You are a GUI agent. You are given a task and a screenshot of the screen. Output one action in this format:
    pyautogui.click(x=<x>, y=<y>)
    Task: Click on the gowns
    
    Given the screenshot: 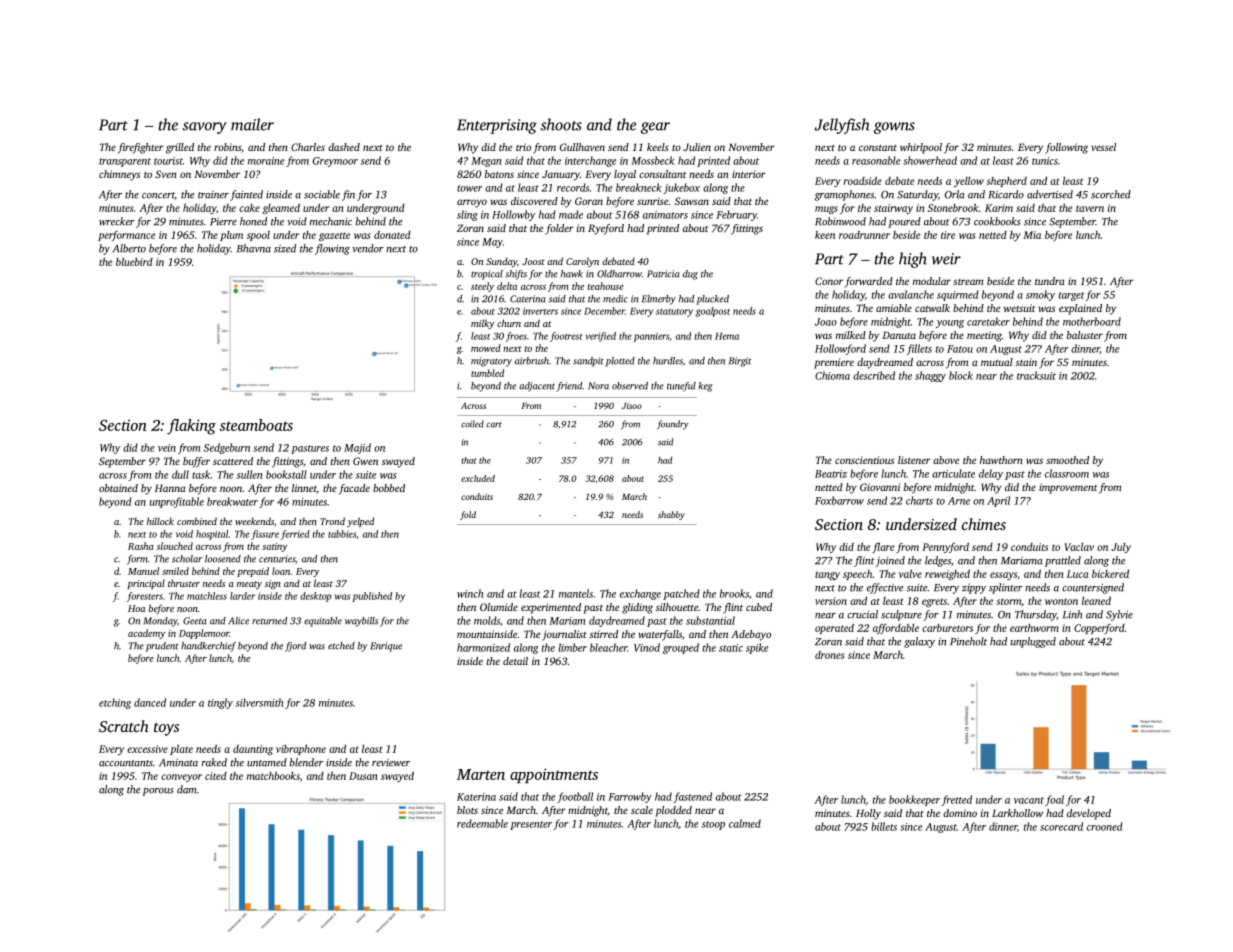 What is the action you would take?
    pyautogui.click(x=894, y=128)
